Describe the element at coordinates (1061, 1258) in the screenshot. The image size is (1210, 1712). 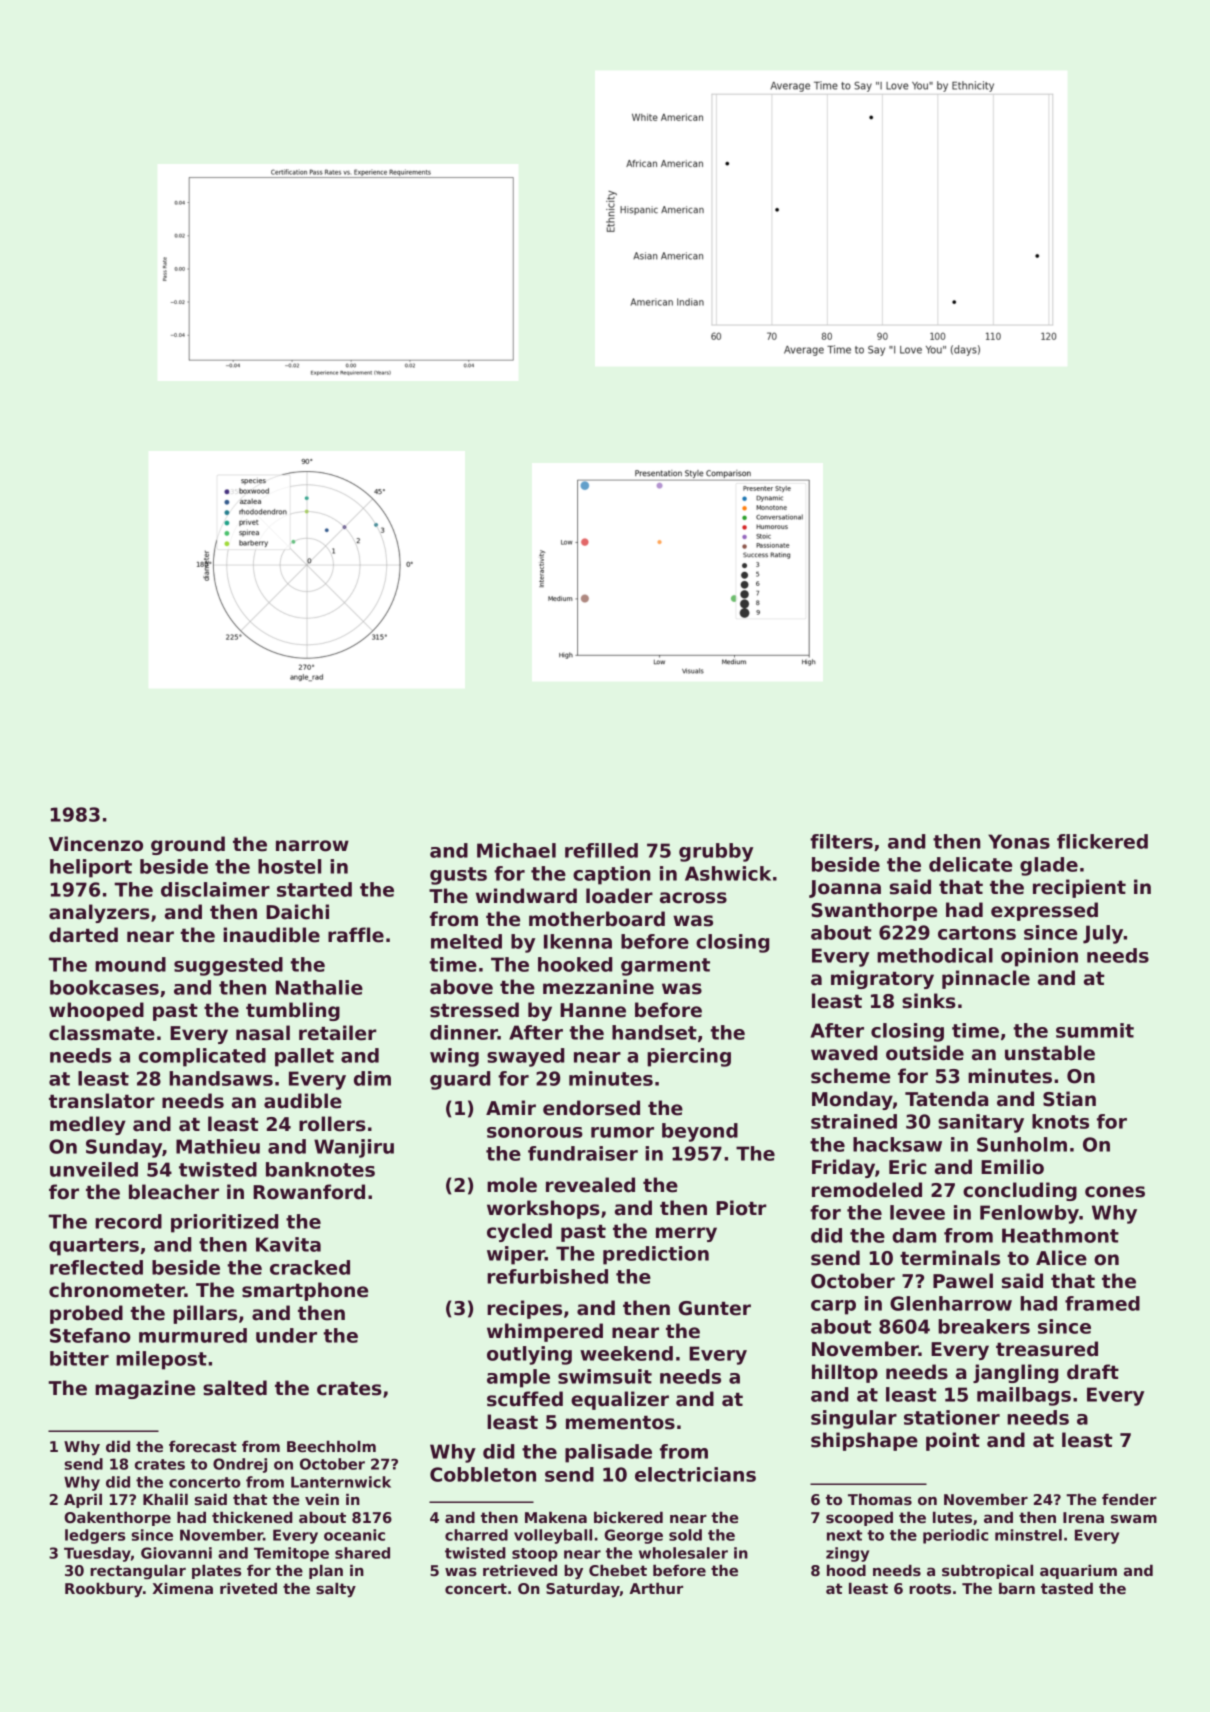
I see `Alice` at that location.
